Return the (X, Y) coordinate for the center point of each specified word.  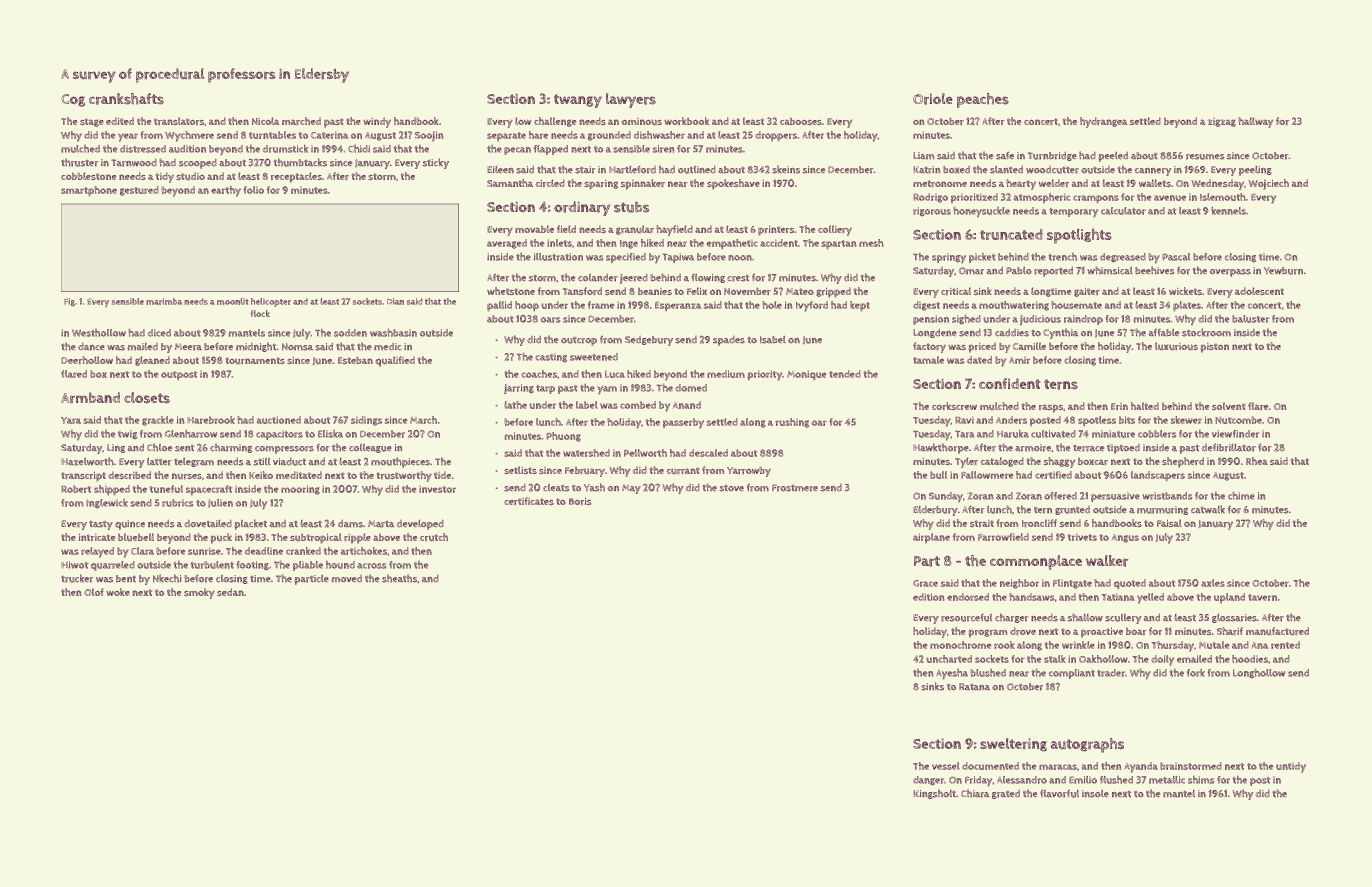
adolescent (1259, 291)
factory (929, 347)
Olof (94, 592)
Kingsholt (935, 794)
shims (1201, 780)
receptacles (296, 177)
